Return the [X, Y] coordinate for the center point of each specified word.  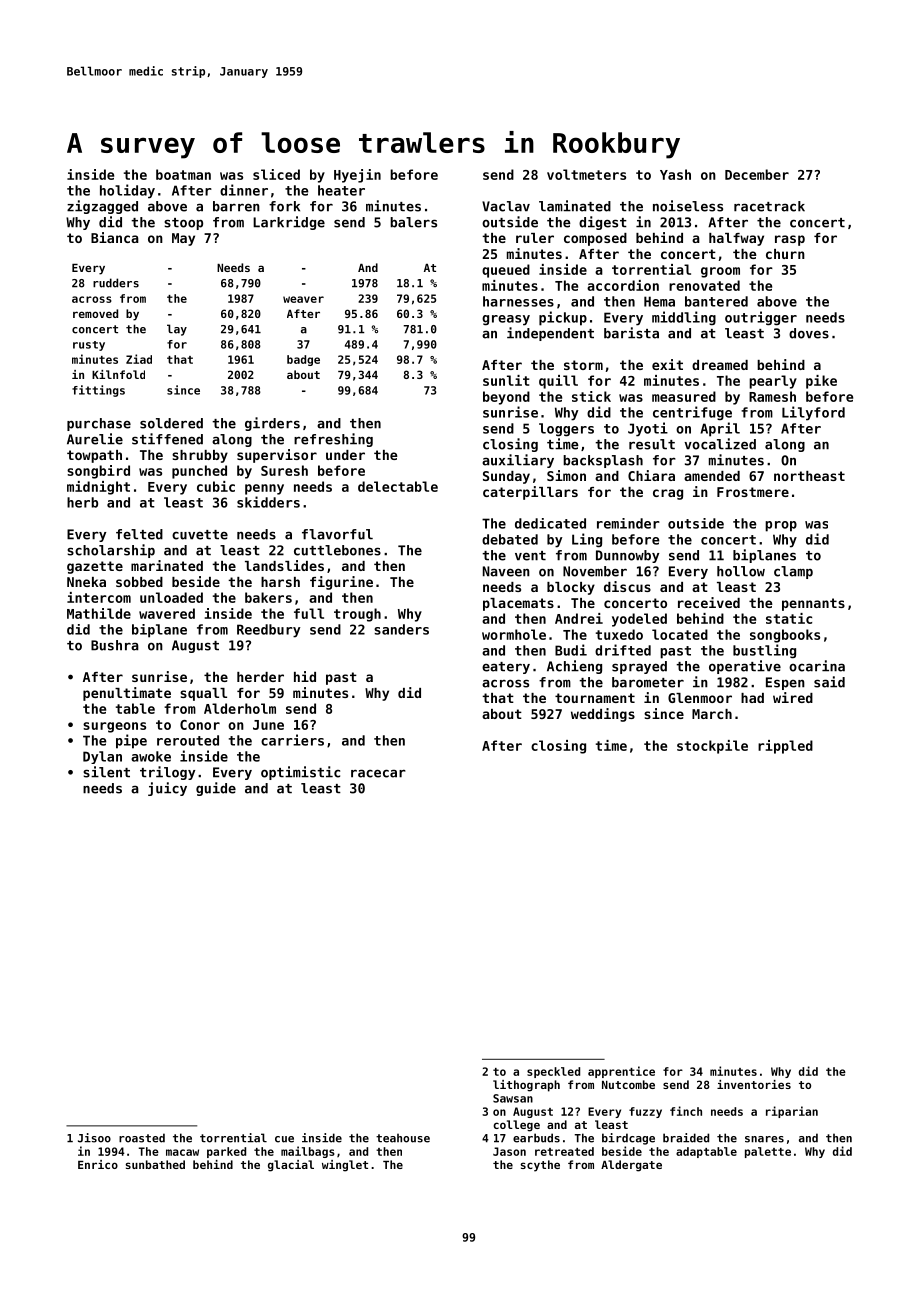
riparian [792, 1112]
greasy [506, 320]
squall [203, 694]
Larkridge [289, 223]
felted [139, 534]
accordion [623, 285]
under [345, 455]
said [829, 682]
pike [821, 382]
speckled [553, 1072]
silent [106, 772]
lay [177, 330]
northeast [809, 476]
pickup [563, 318]
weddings [603, 715]
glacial [291, 1166]
